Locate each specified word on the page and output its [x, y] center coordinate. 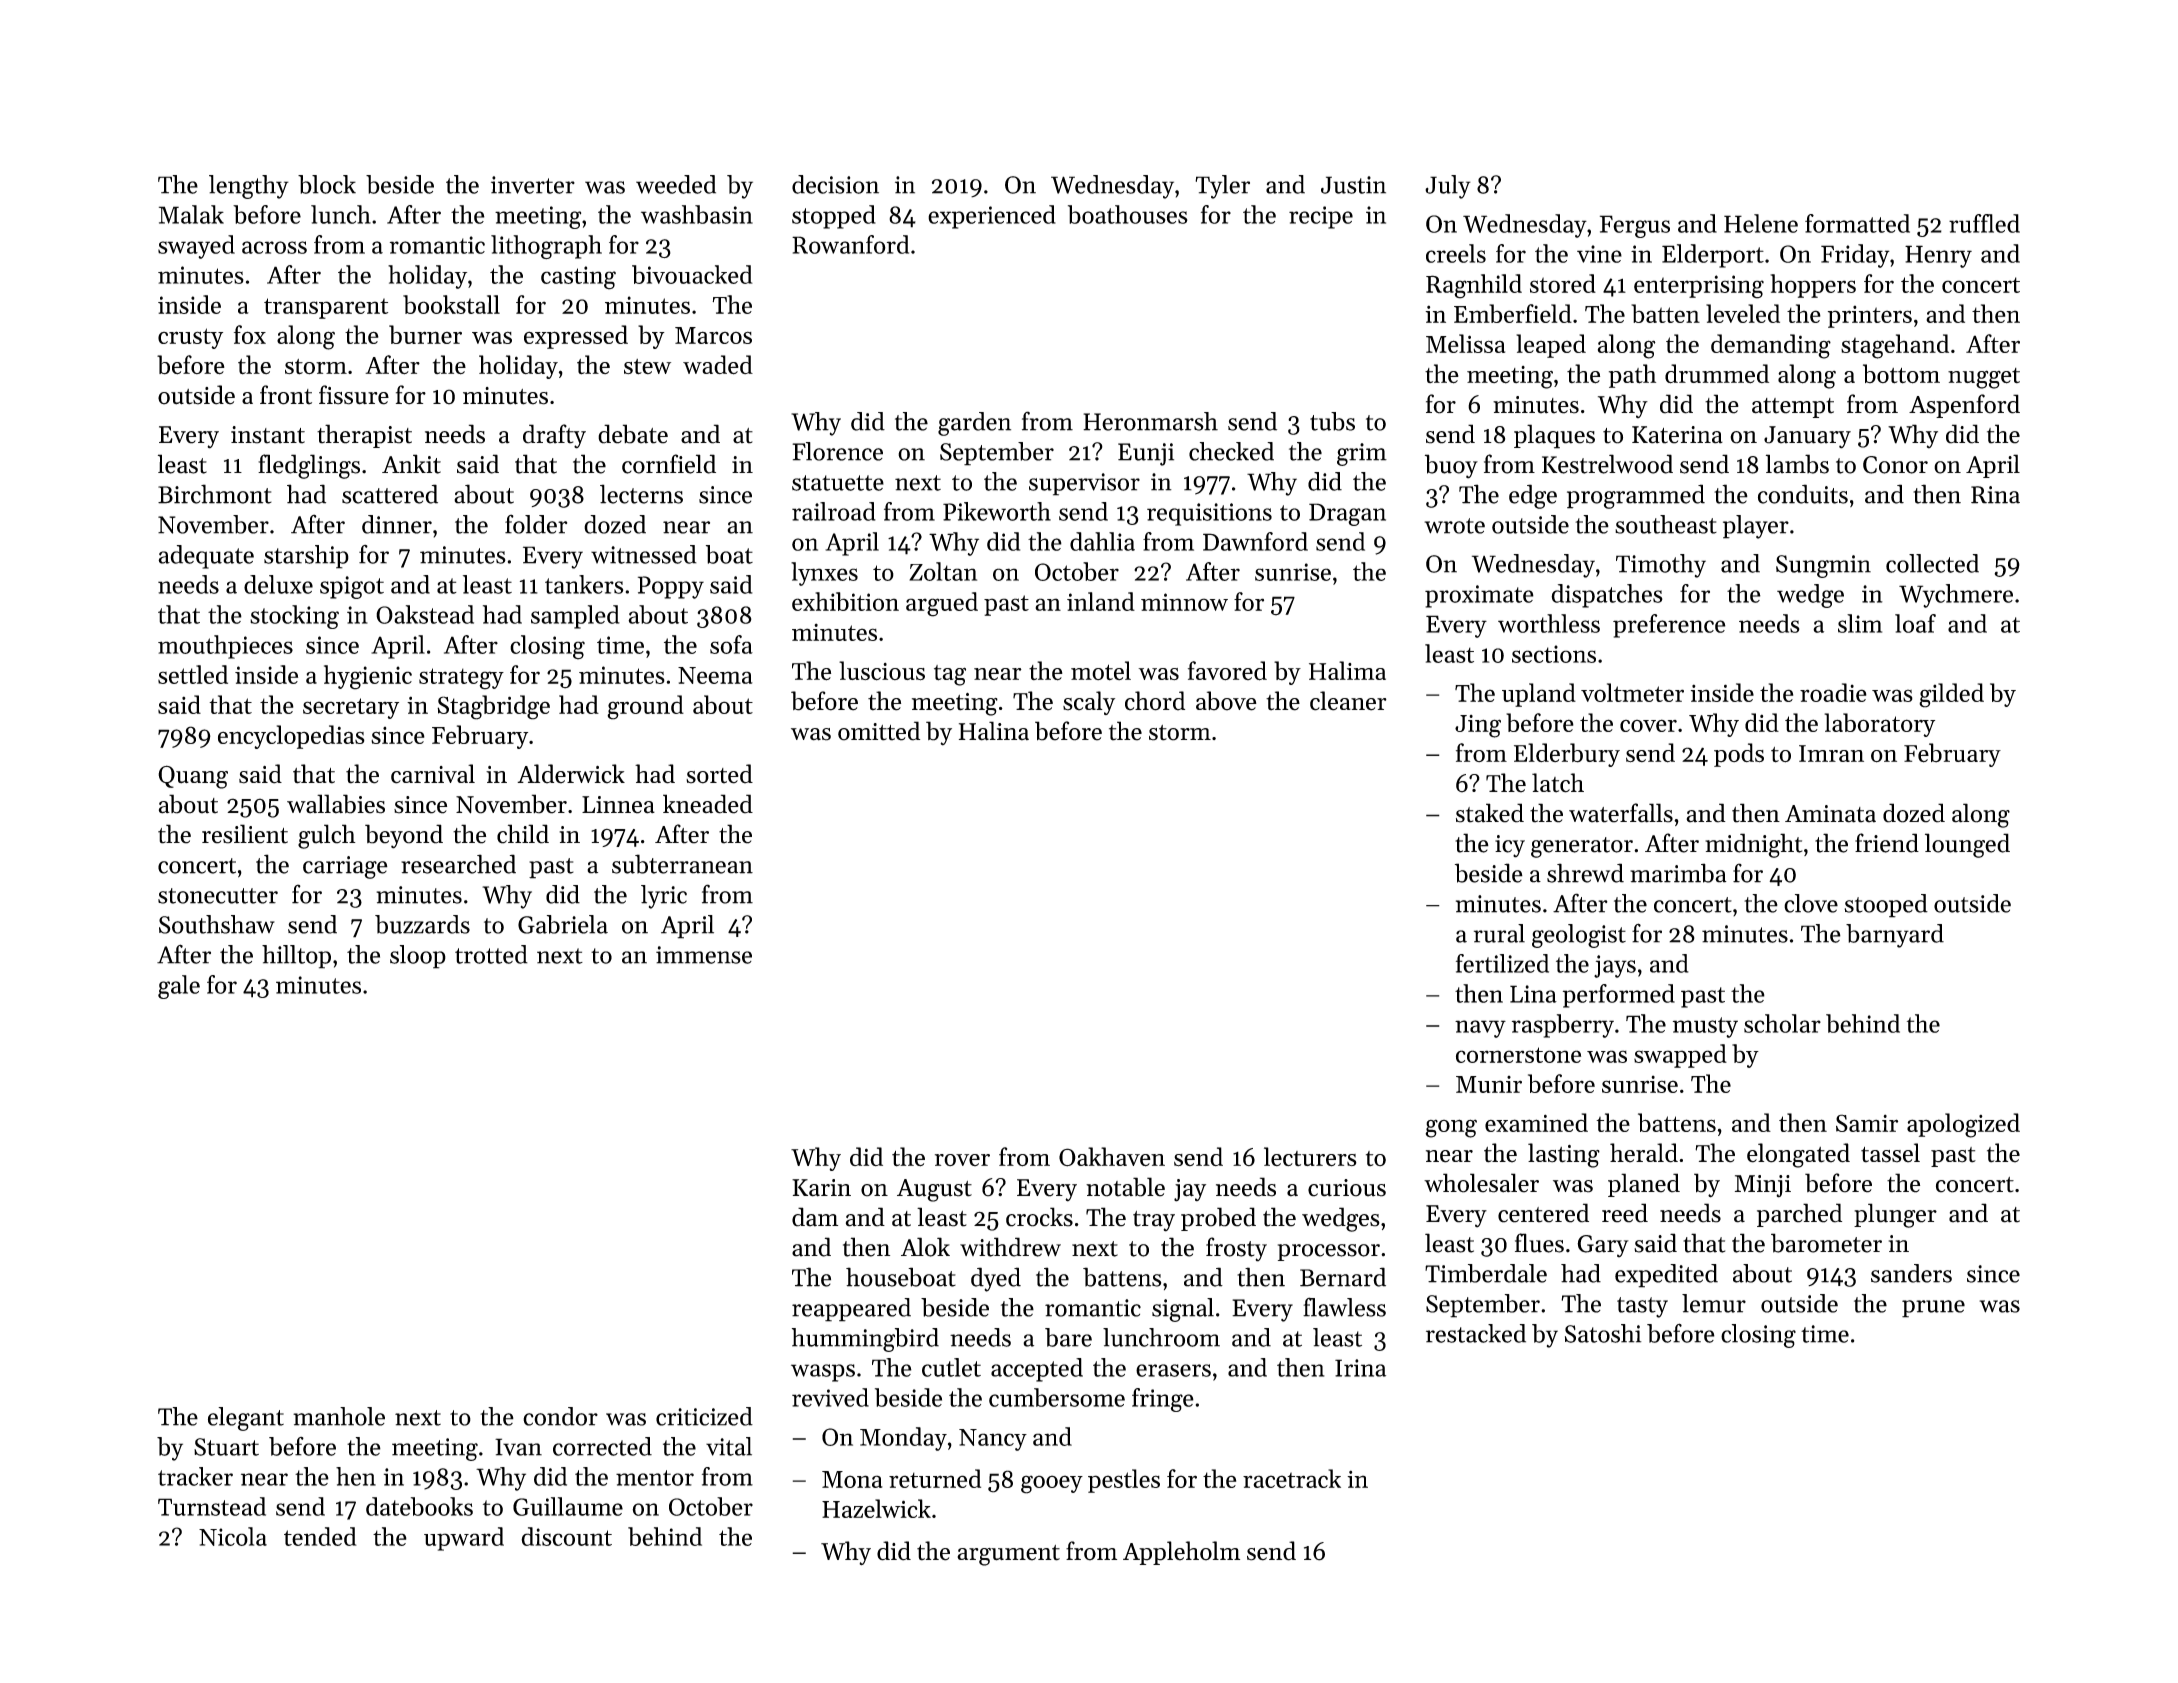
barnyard [1895, 936]
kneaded [708, 804]
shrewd [1585, 873]
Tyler [1222, 187]
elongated [1798, 1155]
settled [193, 674]
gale [179, 987]
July [1448, 187]
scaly [1089, 703]
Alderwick [571, 774]
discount [566, 1536]
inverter [533, 185]
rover [962, 1160]
